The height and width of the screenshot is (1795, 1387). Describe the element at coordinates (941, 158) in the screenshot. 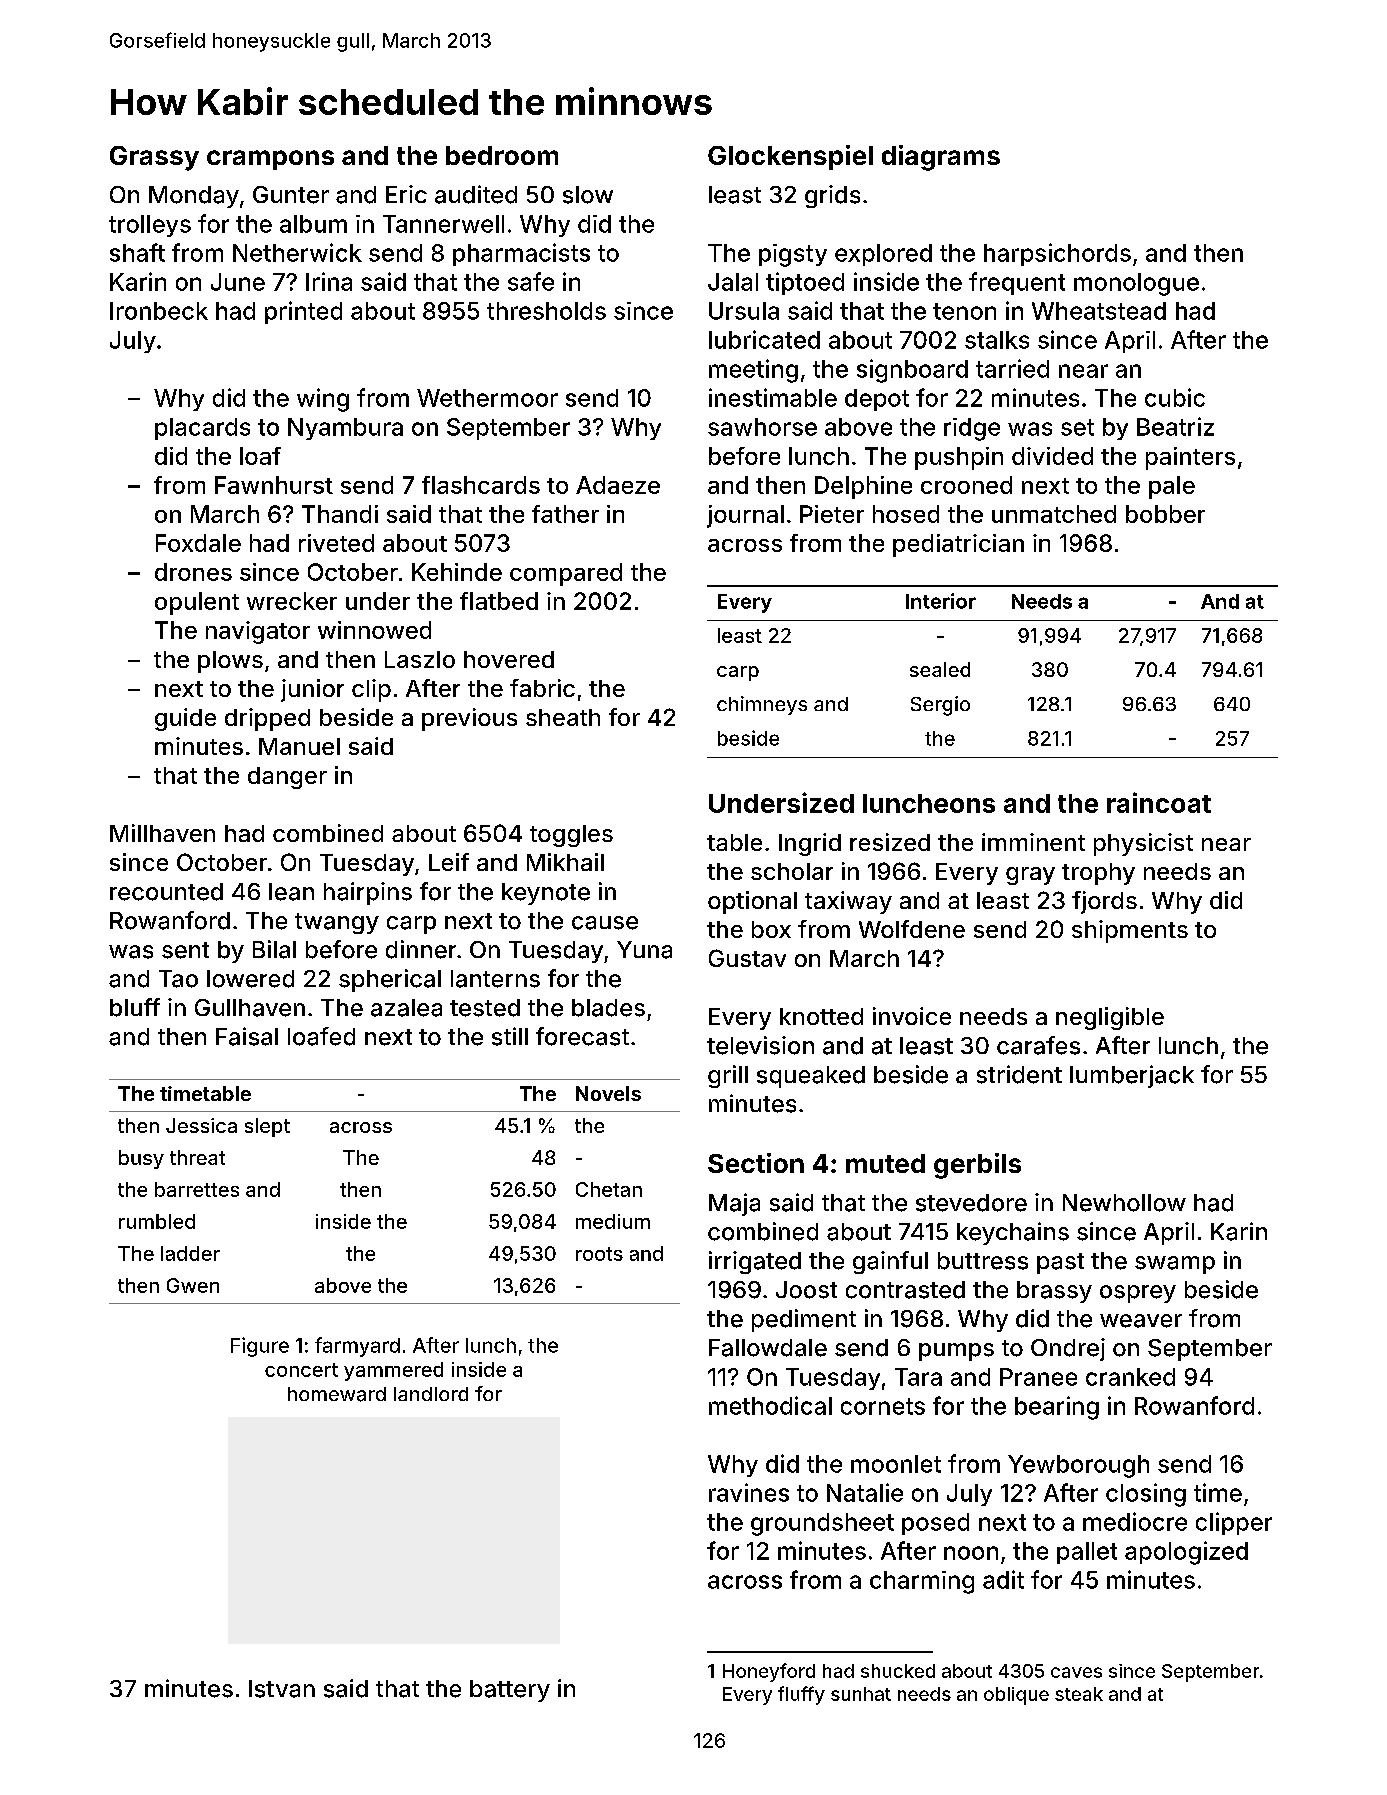

I see `diagrams` at that location.
